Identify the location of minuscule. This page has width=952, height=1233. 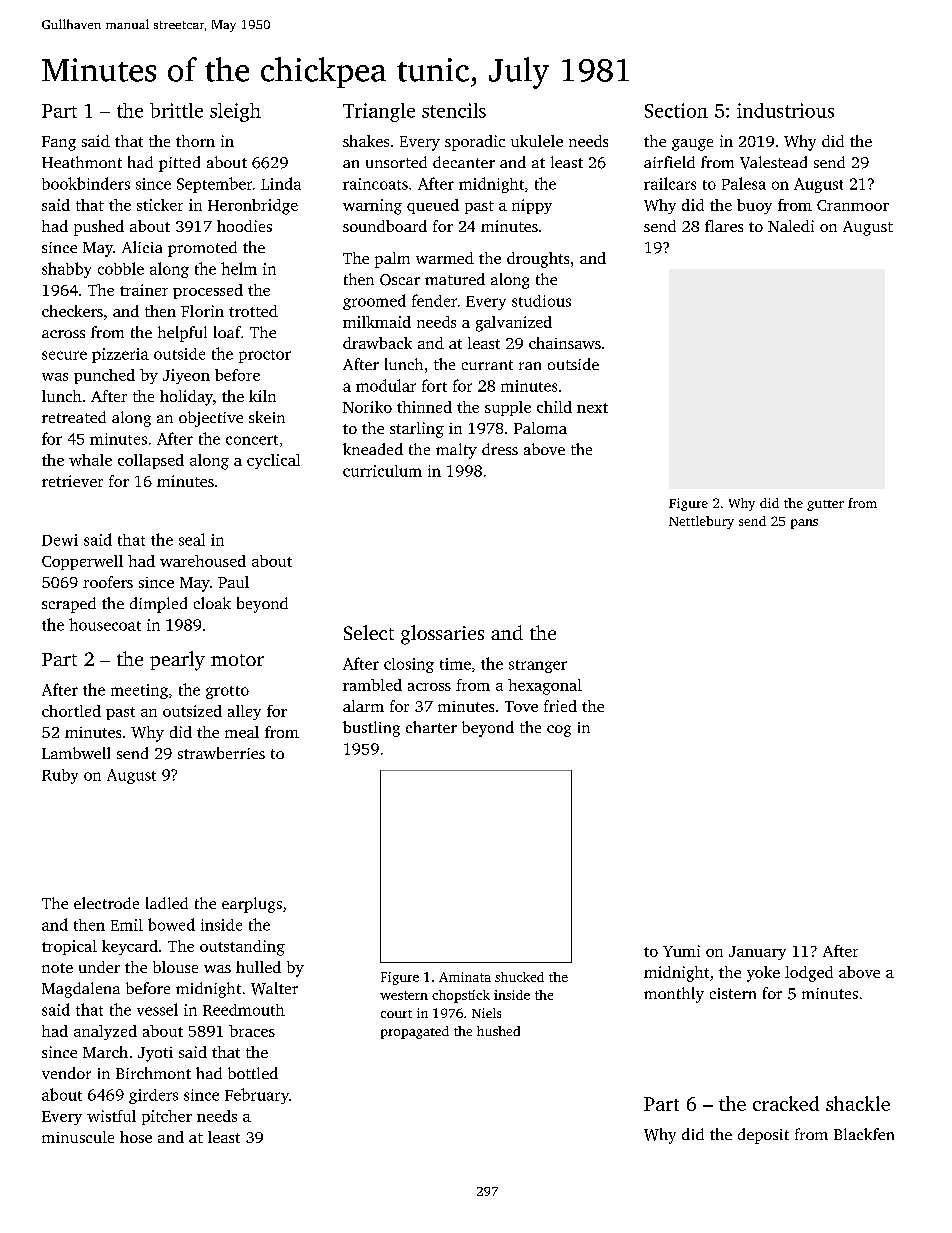
(78, 1137).
